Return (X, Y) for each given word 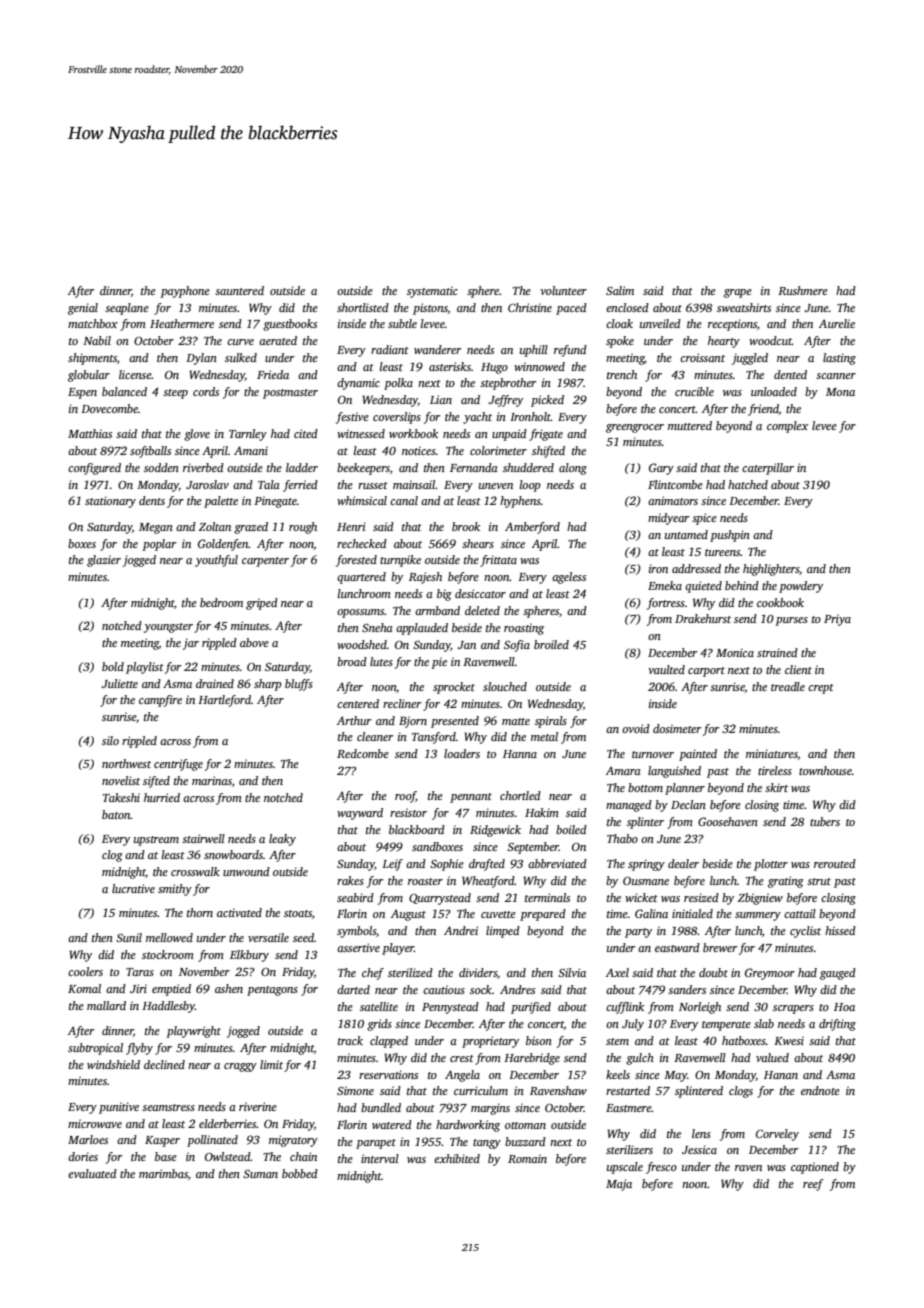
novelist (121, 780)
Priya (837, 620)
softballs (150, 452)
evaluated (92, 1173)
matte (516, 721)
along (573, 469)
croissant (702, 357)
